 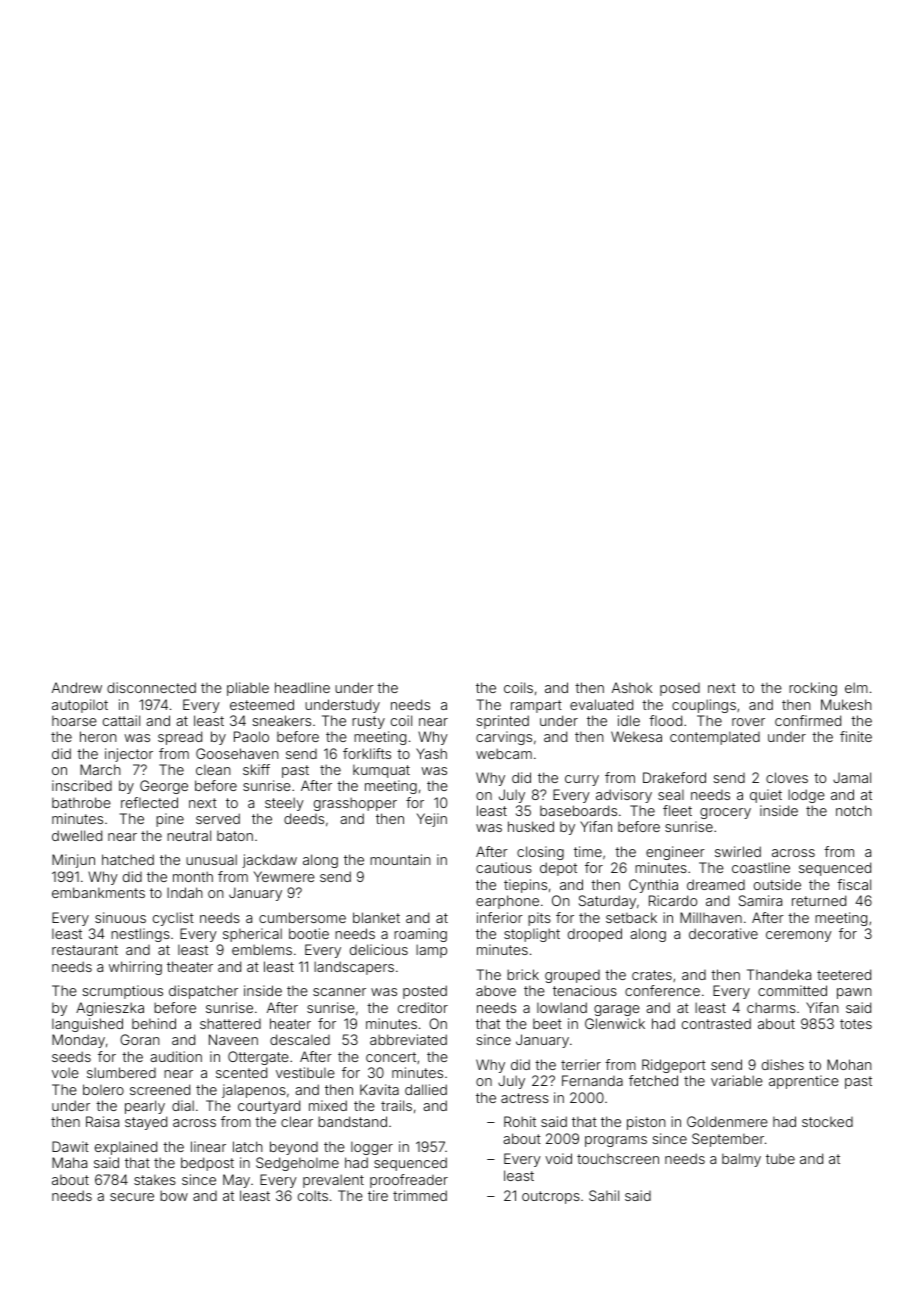 I want to click on May, so click(x=236, y=1181).
